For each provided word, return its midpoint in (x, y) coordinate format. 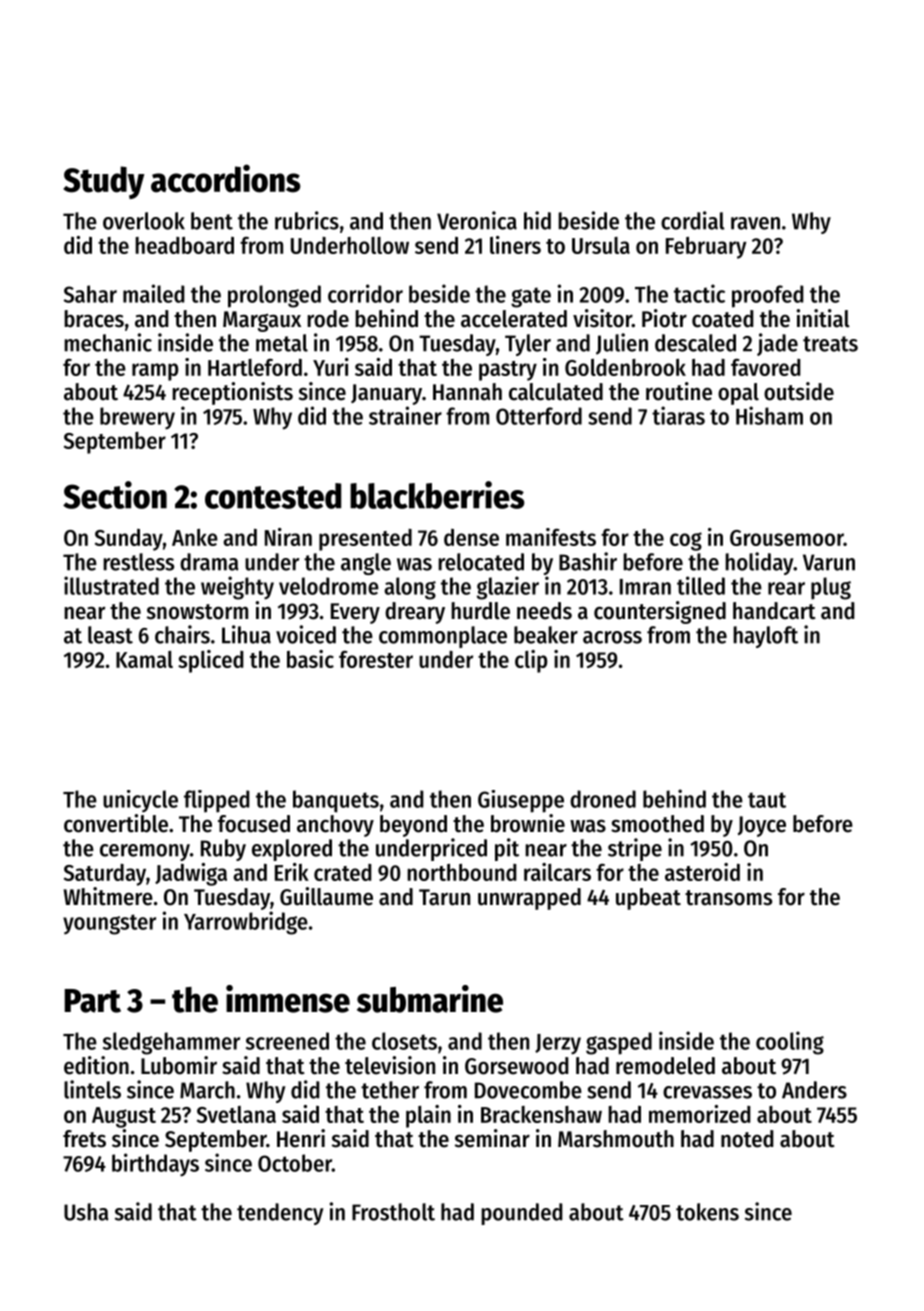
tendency (280, 1214)
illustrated (111, 585)
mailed (154, 293)
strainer (405, 415)
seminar (492, 1138)
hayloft (765, 637)
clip (531, 661)
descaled (695, 343)
